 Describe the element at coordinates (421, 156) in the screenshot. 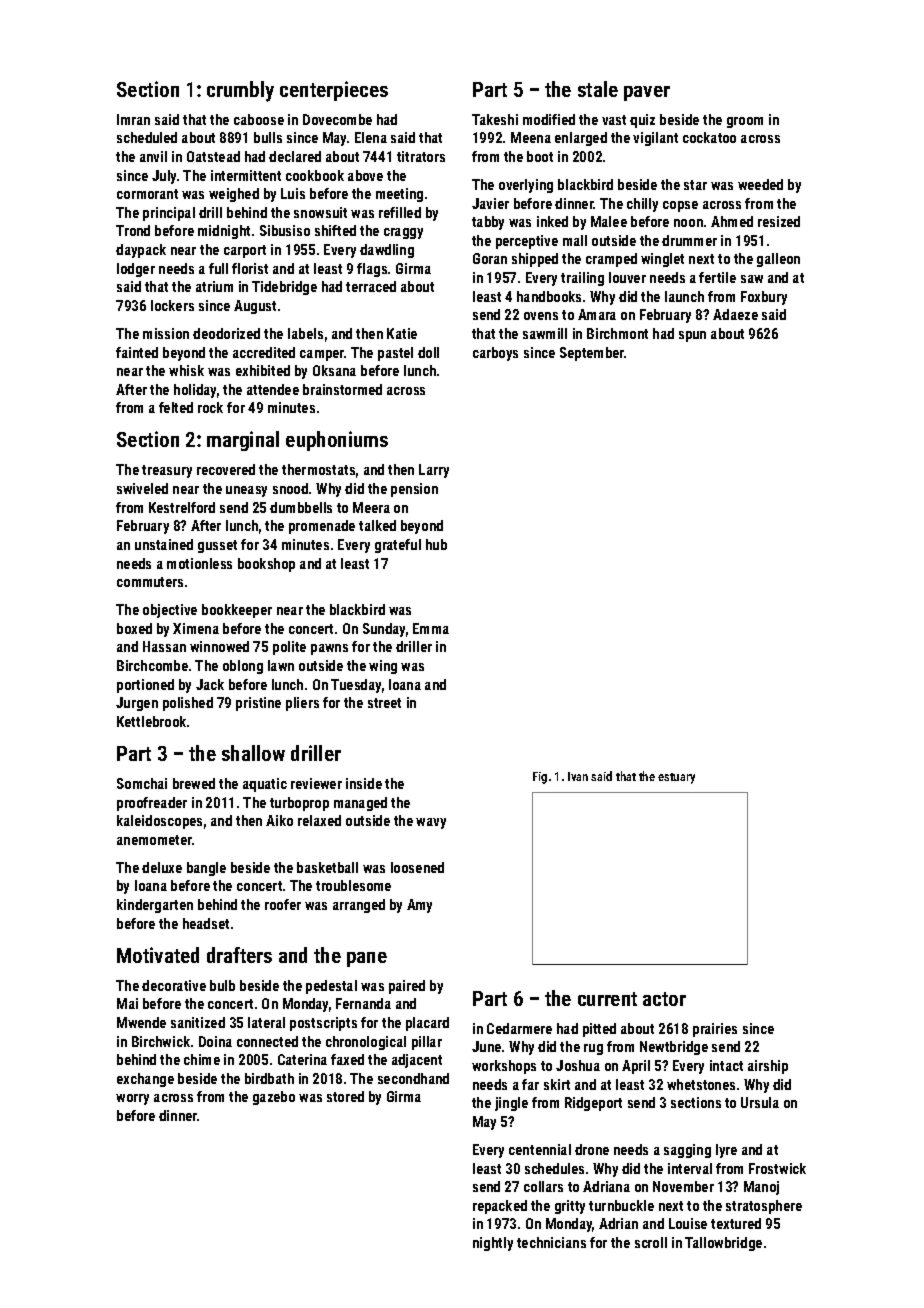

I see `titrators` at that location.
